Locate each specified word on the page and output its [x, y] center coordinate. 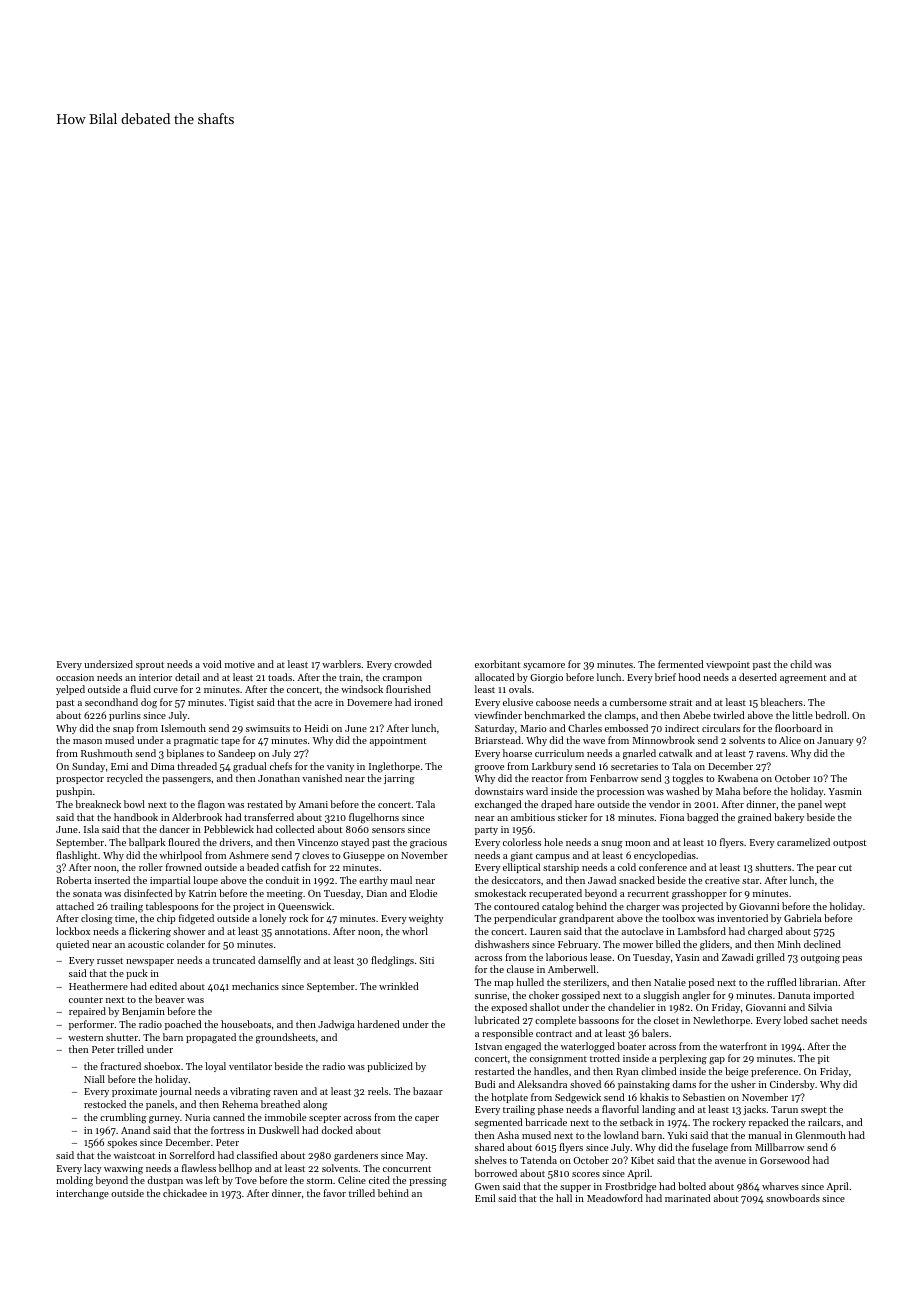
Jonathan [279, 778]
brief [665, 677]
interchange [82, 1194]
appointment [398, 741]
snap [123, 730]
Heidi [316, 728]
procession [620, 792]
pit [823, 1059]
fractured [121, 1066]
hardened [378, 1024]
